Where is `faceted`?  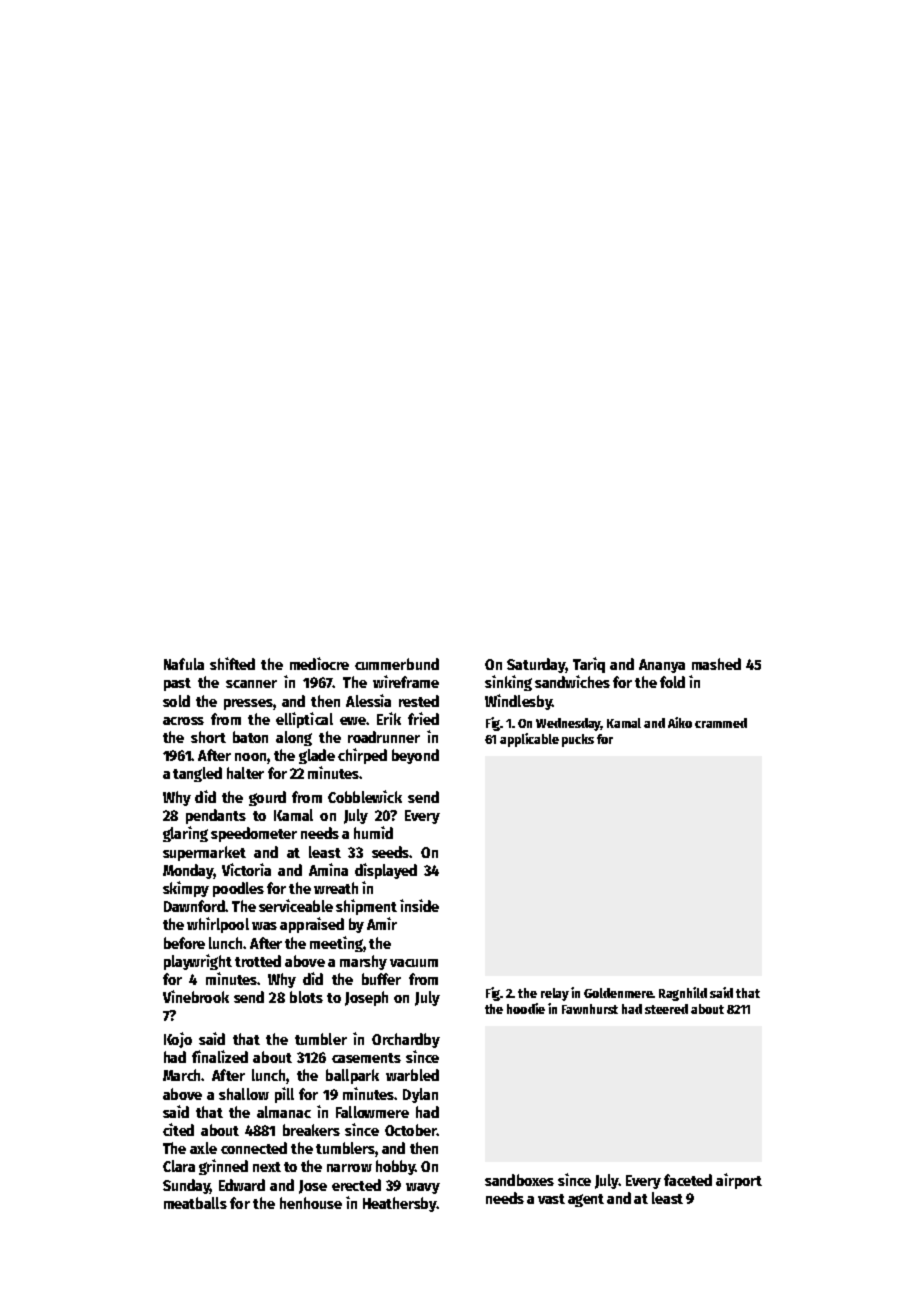 faceted is located at coordinates (688, 1180).
